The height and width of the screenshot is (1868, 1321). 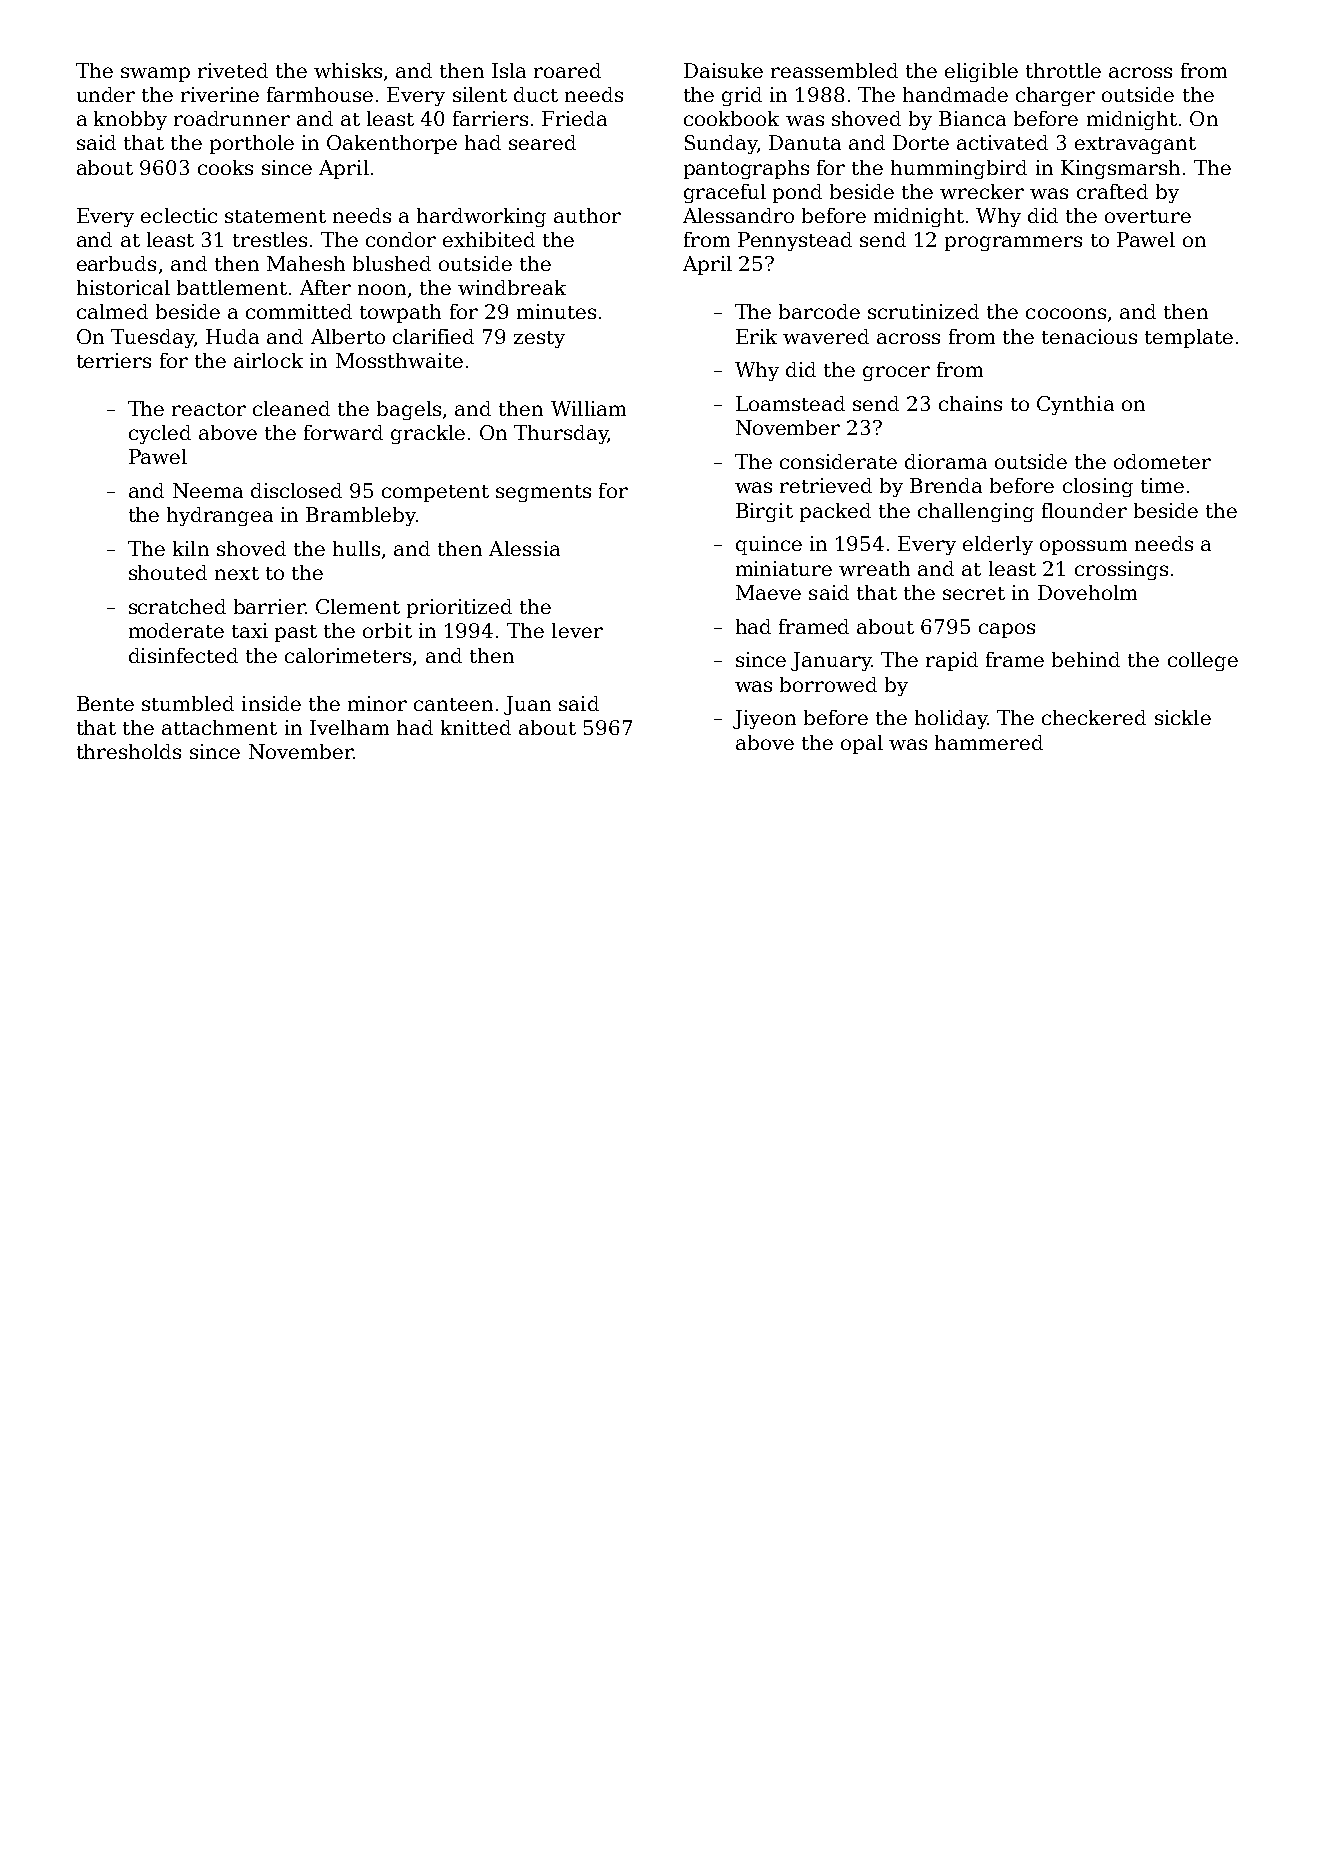 What do you see at coordinates (1063, 70) in the screenshot?
I see `throttle` at bounding box center [1063, 70].
